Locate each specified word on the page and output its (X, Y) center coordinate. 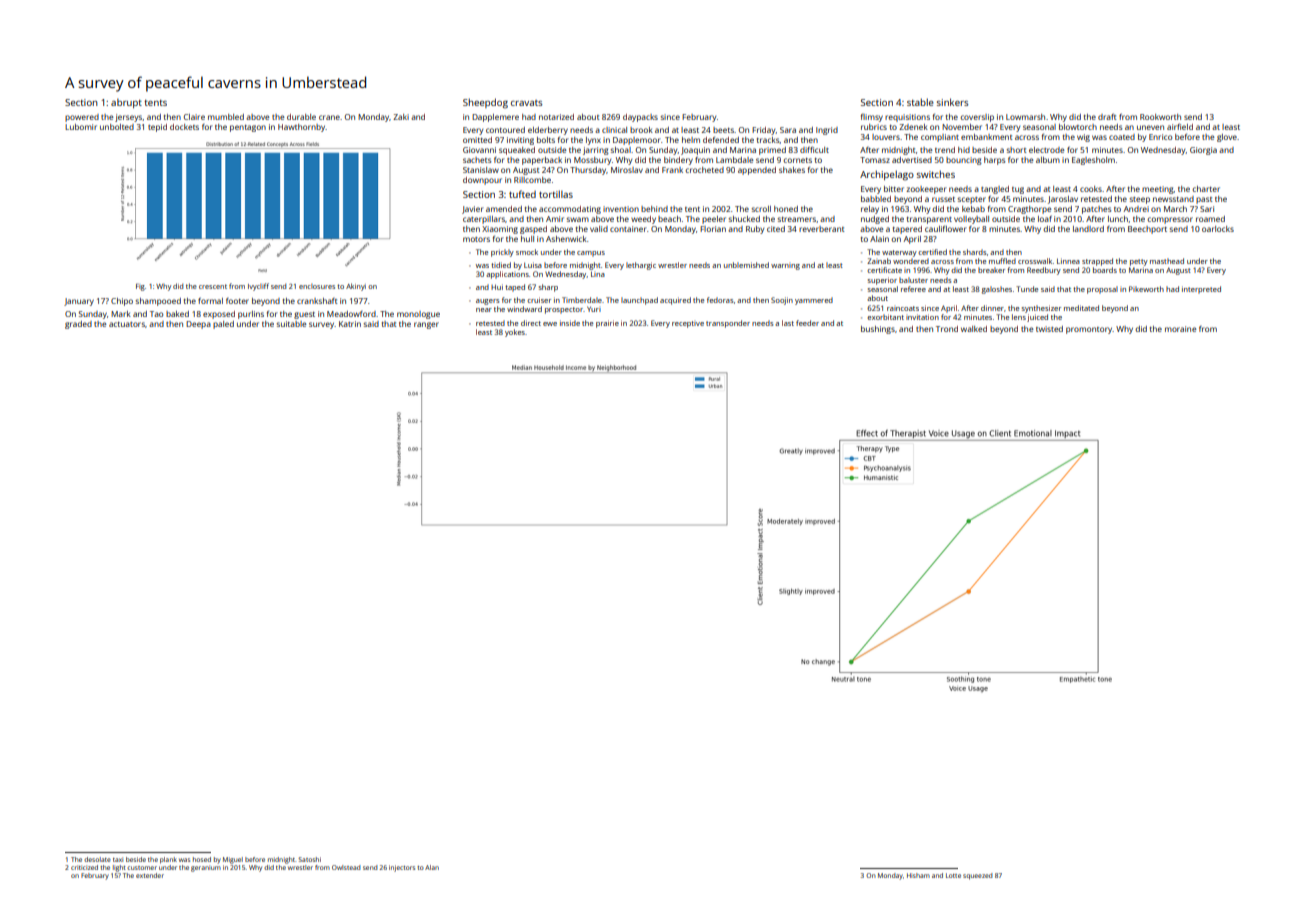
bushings (878, 330)
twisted (1049, 329)
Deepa (198, 325)
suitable (291, 324)
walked (974, 329)
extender (150, 875)
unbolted (117, 127)
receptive (688, 324)
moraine (1181, 329)
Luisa (533, 265)
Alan (432, 867)
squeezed (978, 876)
